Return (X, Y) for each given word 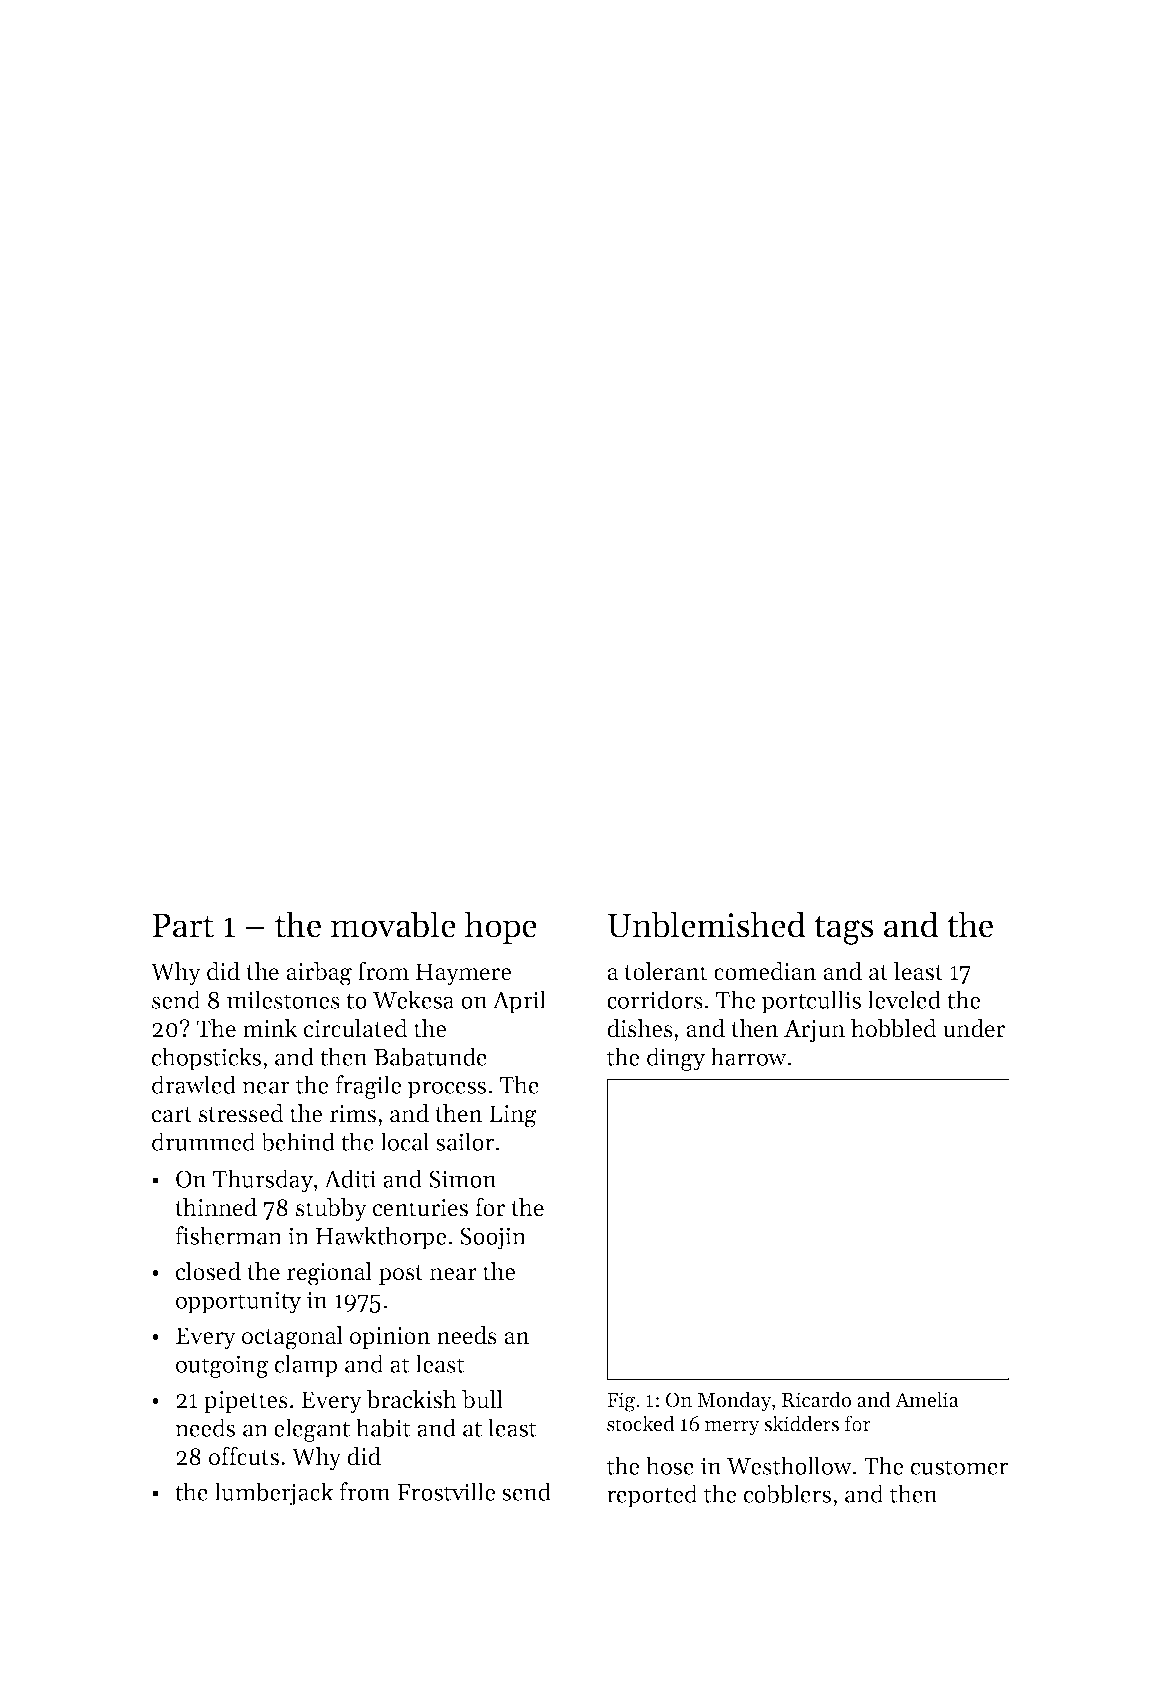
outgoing (222, 1366)
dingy (676, 1059)
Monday (735, 1401)
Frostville (446, 1491)
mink (270, 1028)
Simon (463, 1179)
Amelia (927, 1399)
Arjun (814, 1031)
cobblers (787, 1493)
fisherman (228, 1235)
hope (501, 927)
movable (393, 924)
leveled (904, 999)
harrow (748, 1056)
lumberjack (273, 1494)
